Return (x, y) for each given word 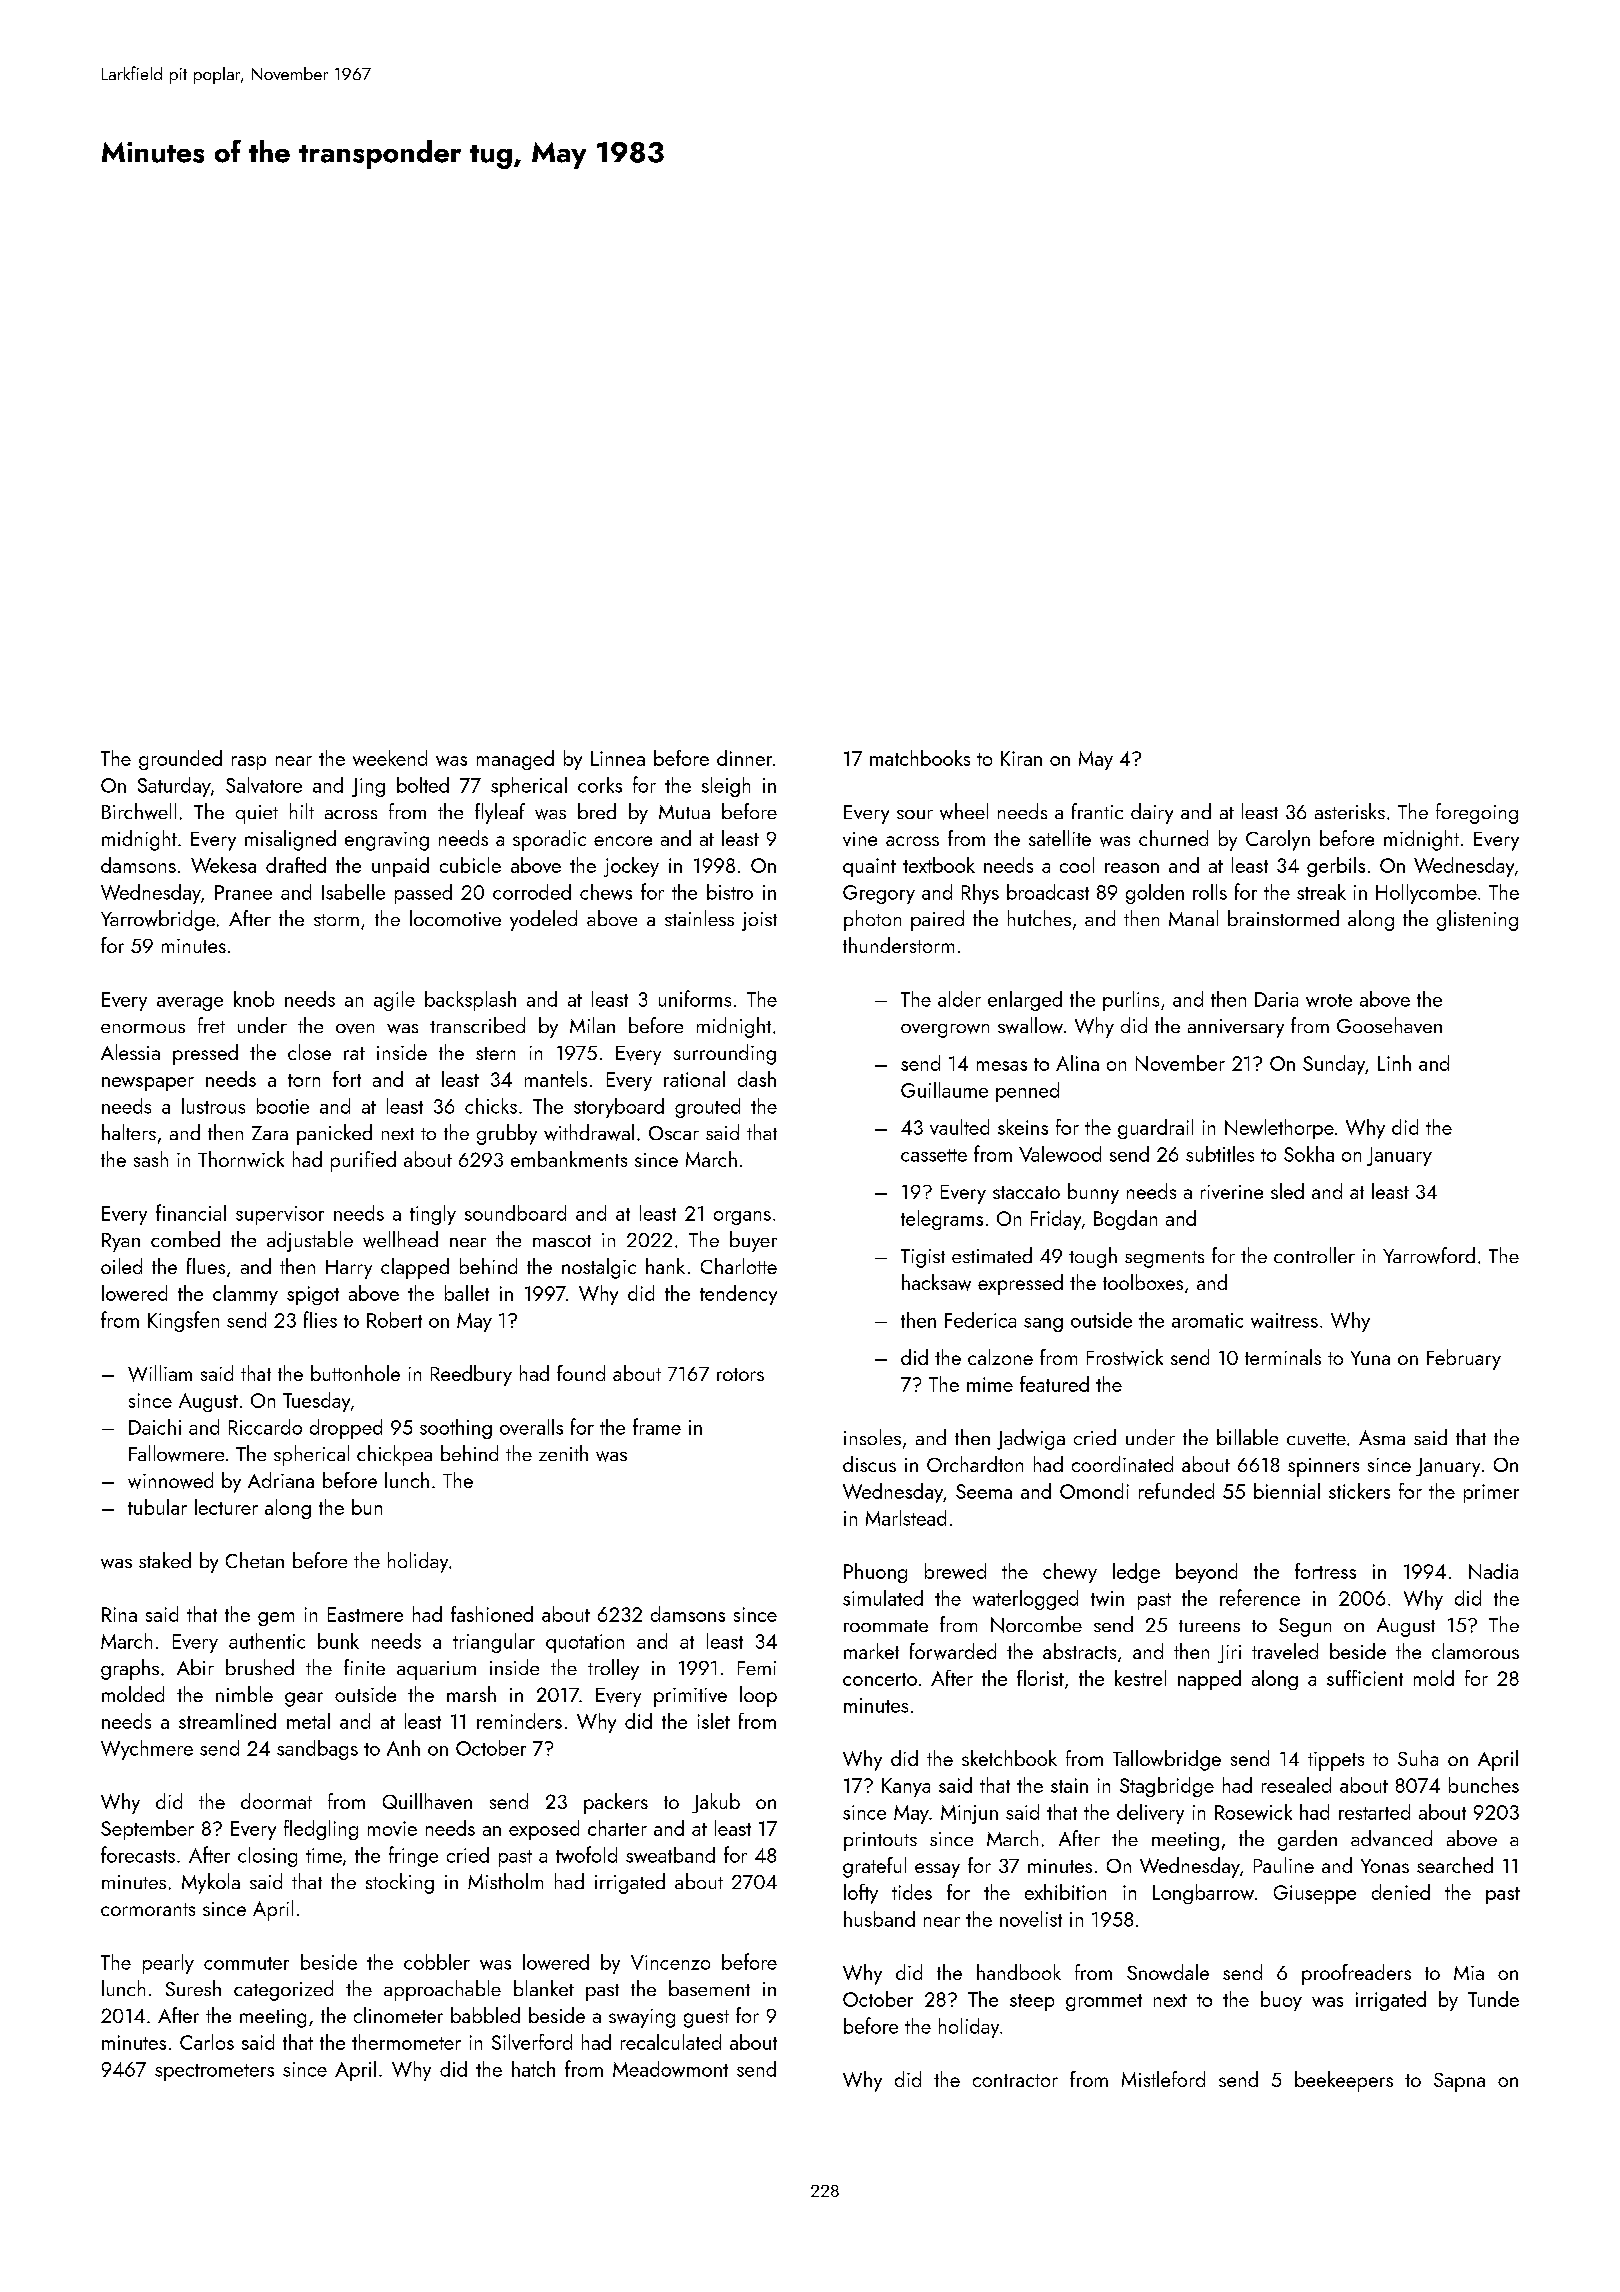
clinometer (398, 2015)
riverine (1232, 1192)
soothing (456, 1429)
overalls (531, 1427)
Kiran (1021, 758)
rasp (249, 763)
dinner (744, 758)
